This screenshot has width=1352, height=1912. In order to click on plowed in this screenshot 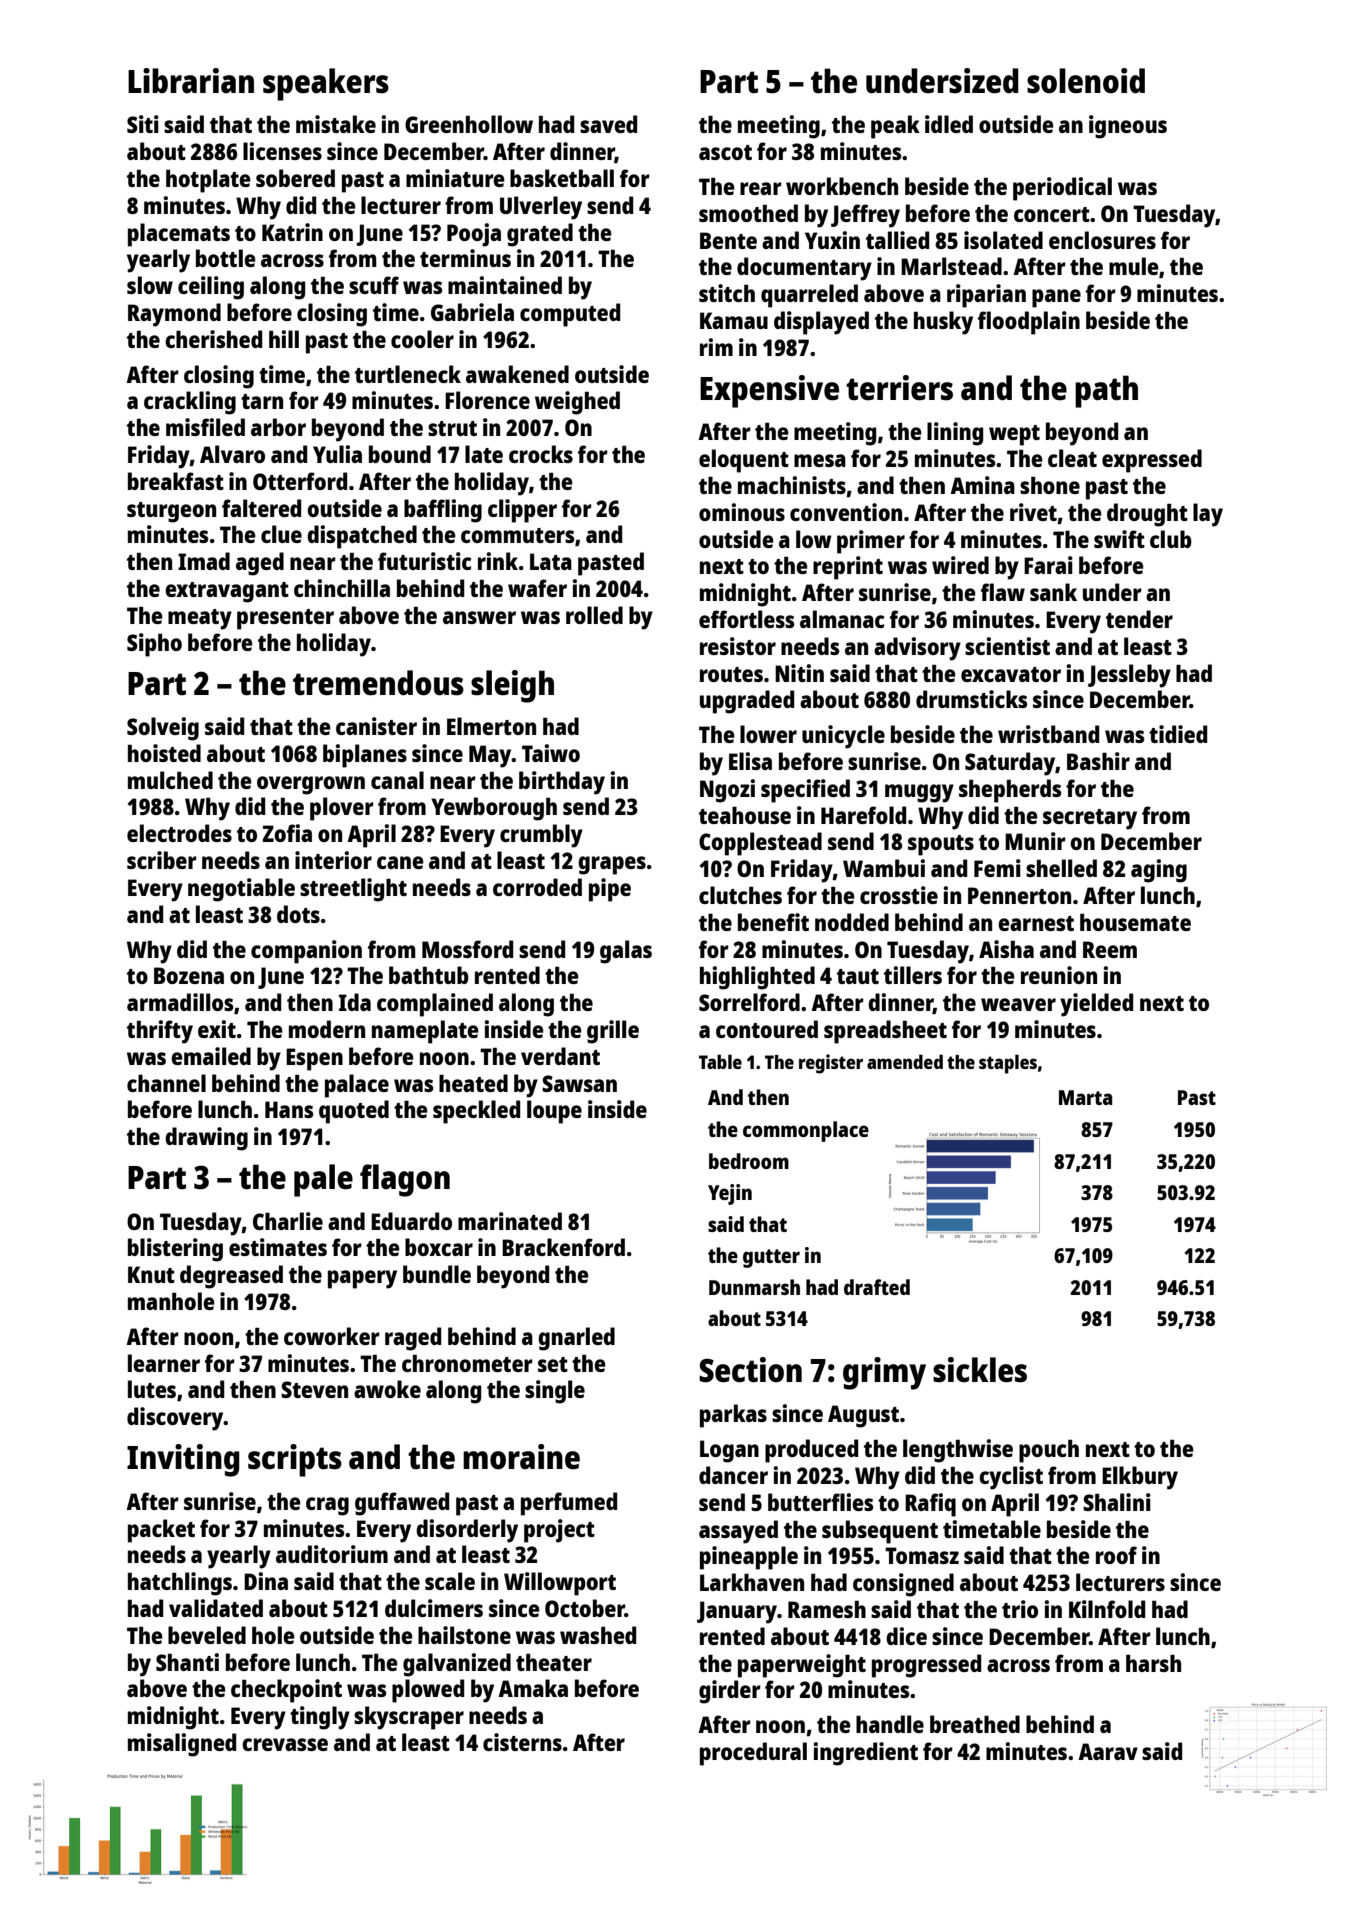, I will do `click(428, 1691)`.
